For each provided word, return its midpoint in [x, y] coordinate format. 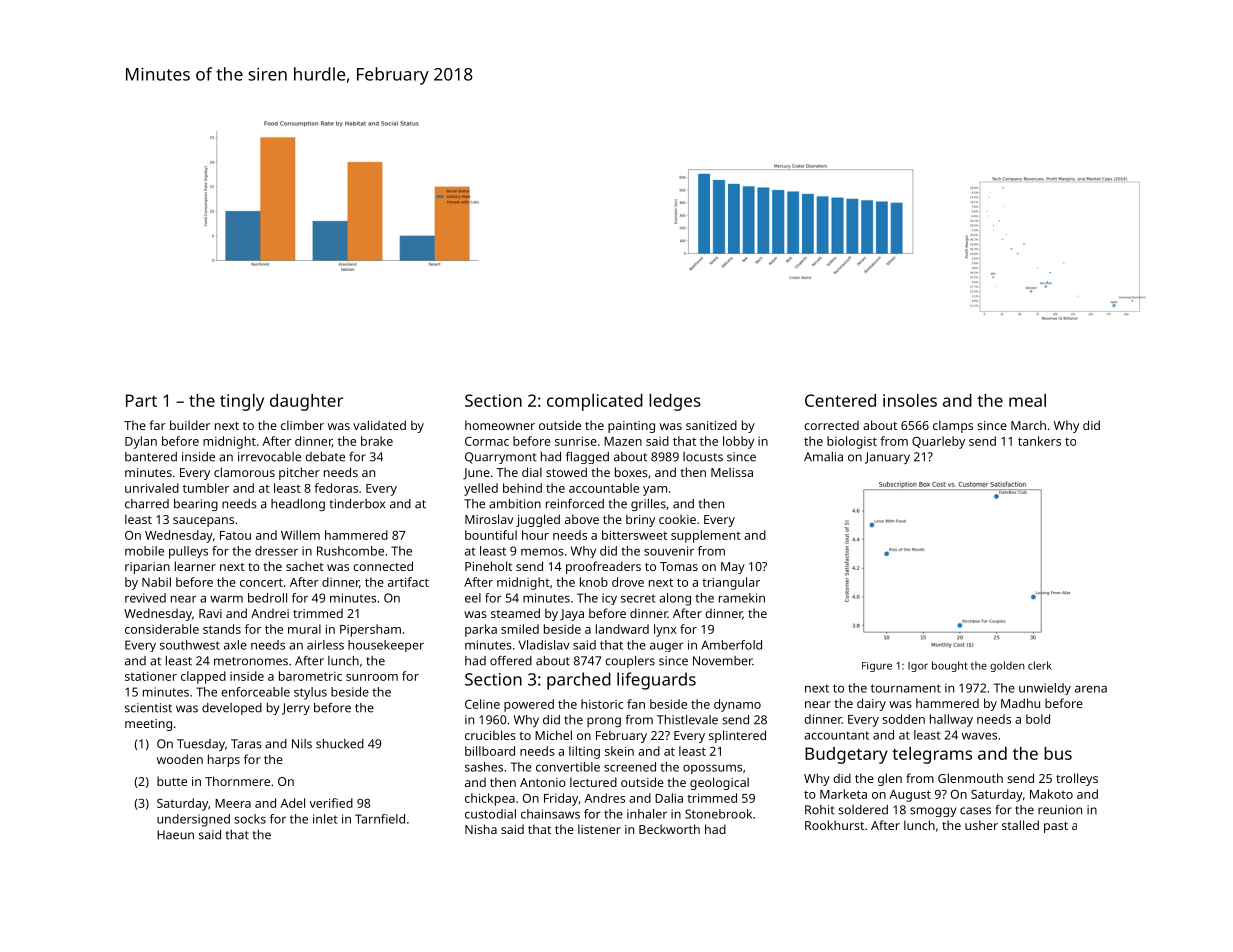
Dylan [141, 442]
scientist [148, 708]
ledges [675, 402]
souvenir [669, 551]
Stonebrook [718, 814]
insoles [910, 400]
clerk [1040, 665]
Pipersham [370, 630]
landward [622, 629]
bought [950, 666]
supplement [706, 536]
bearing [196, 505]
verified [331, 803]
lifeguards [656, 681]
